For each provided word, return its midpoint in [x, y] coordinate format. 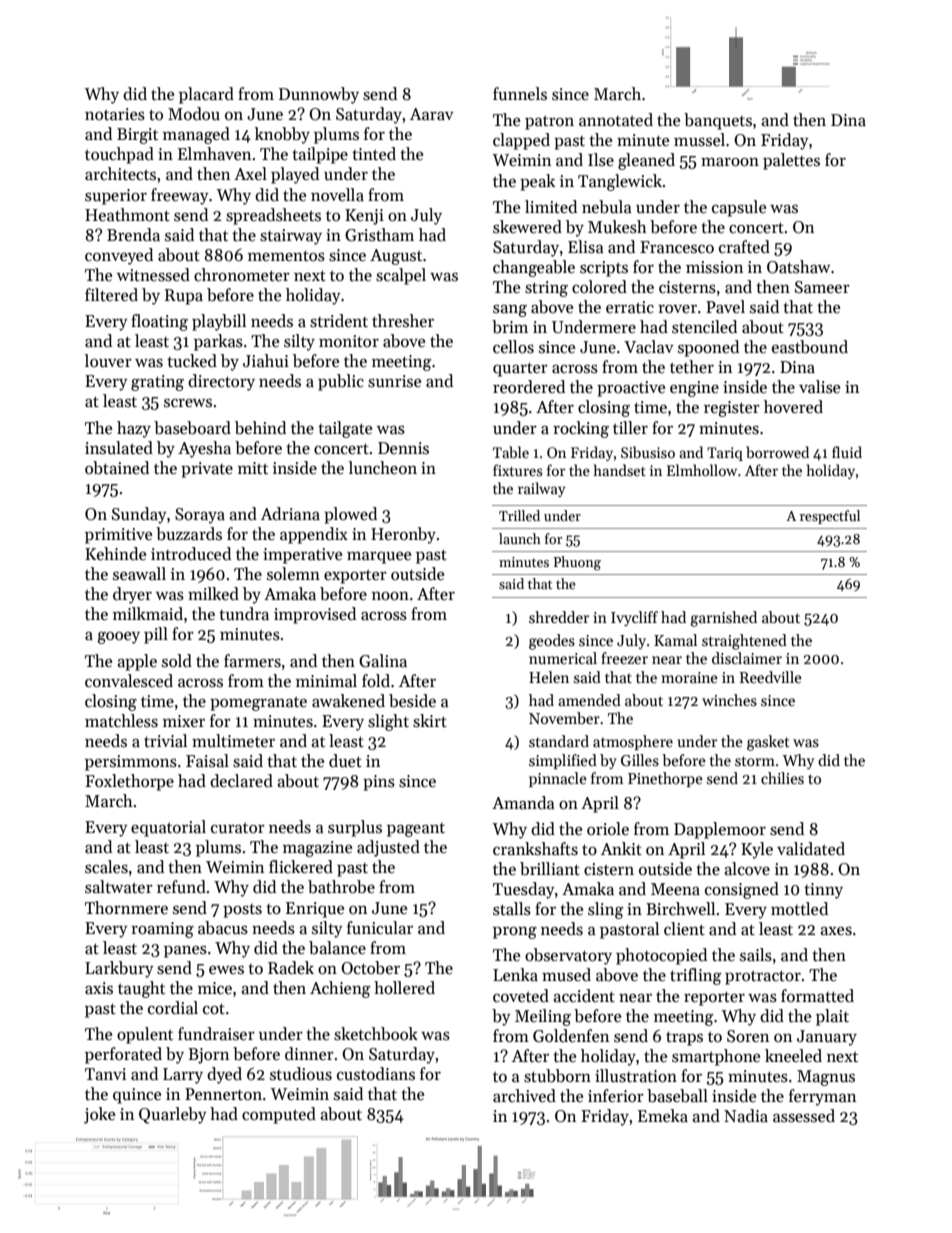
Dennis [403, 448]
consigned [742, 890]
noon [390, 596]
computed [279, 1115]
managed [196, 135]
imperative [302, 556]
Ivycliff [634, 618]
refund [181, 887]
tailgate [345, 429]
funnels [520, 94]
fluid [847, 452]
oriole [608, 829]
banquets [718, 121]
